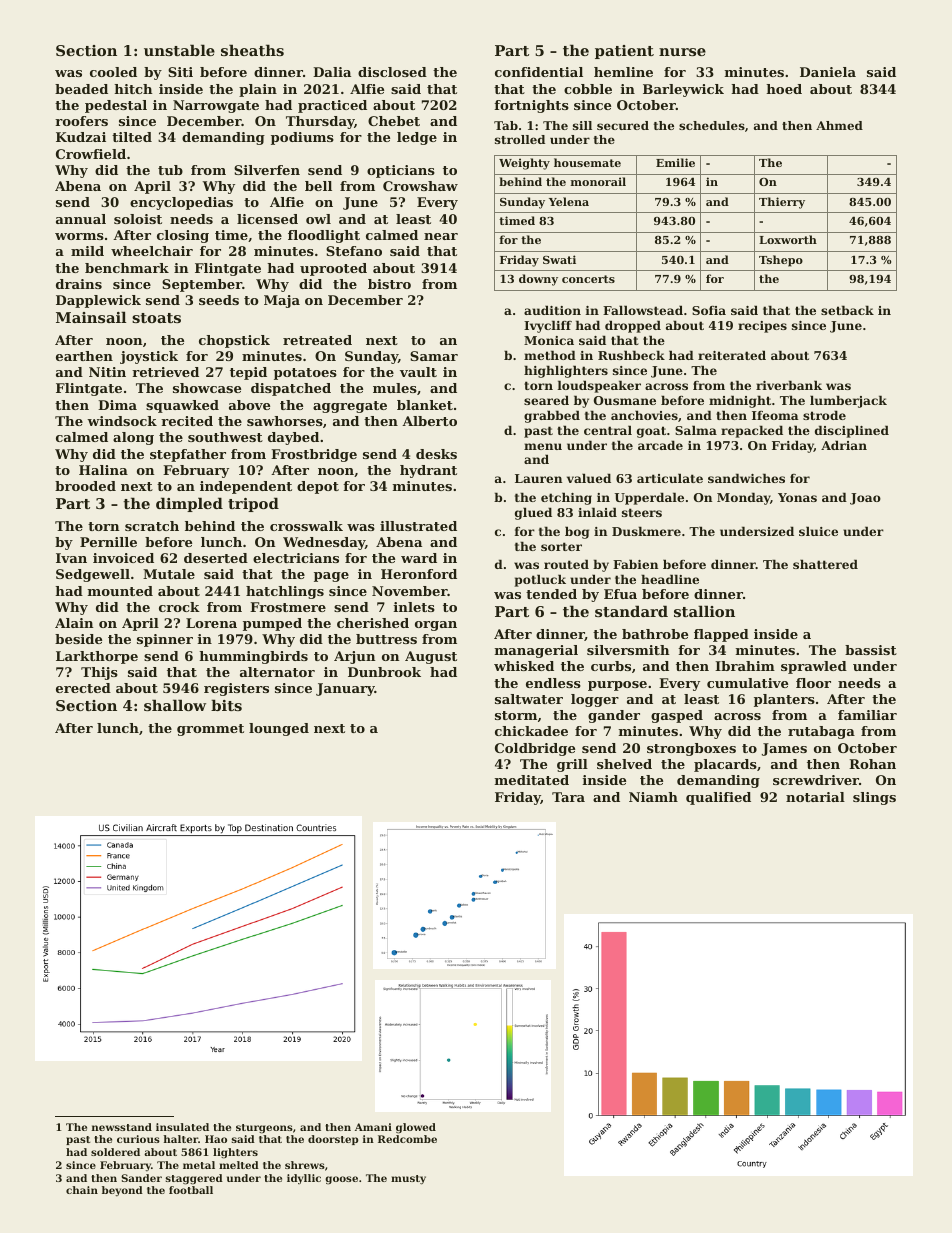  I want to click on crock, so click(179, 607).
